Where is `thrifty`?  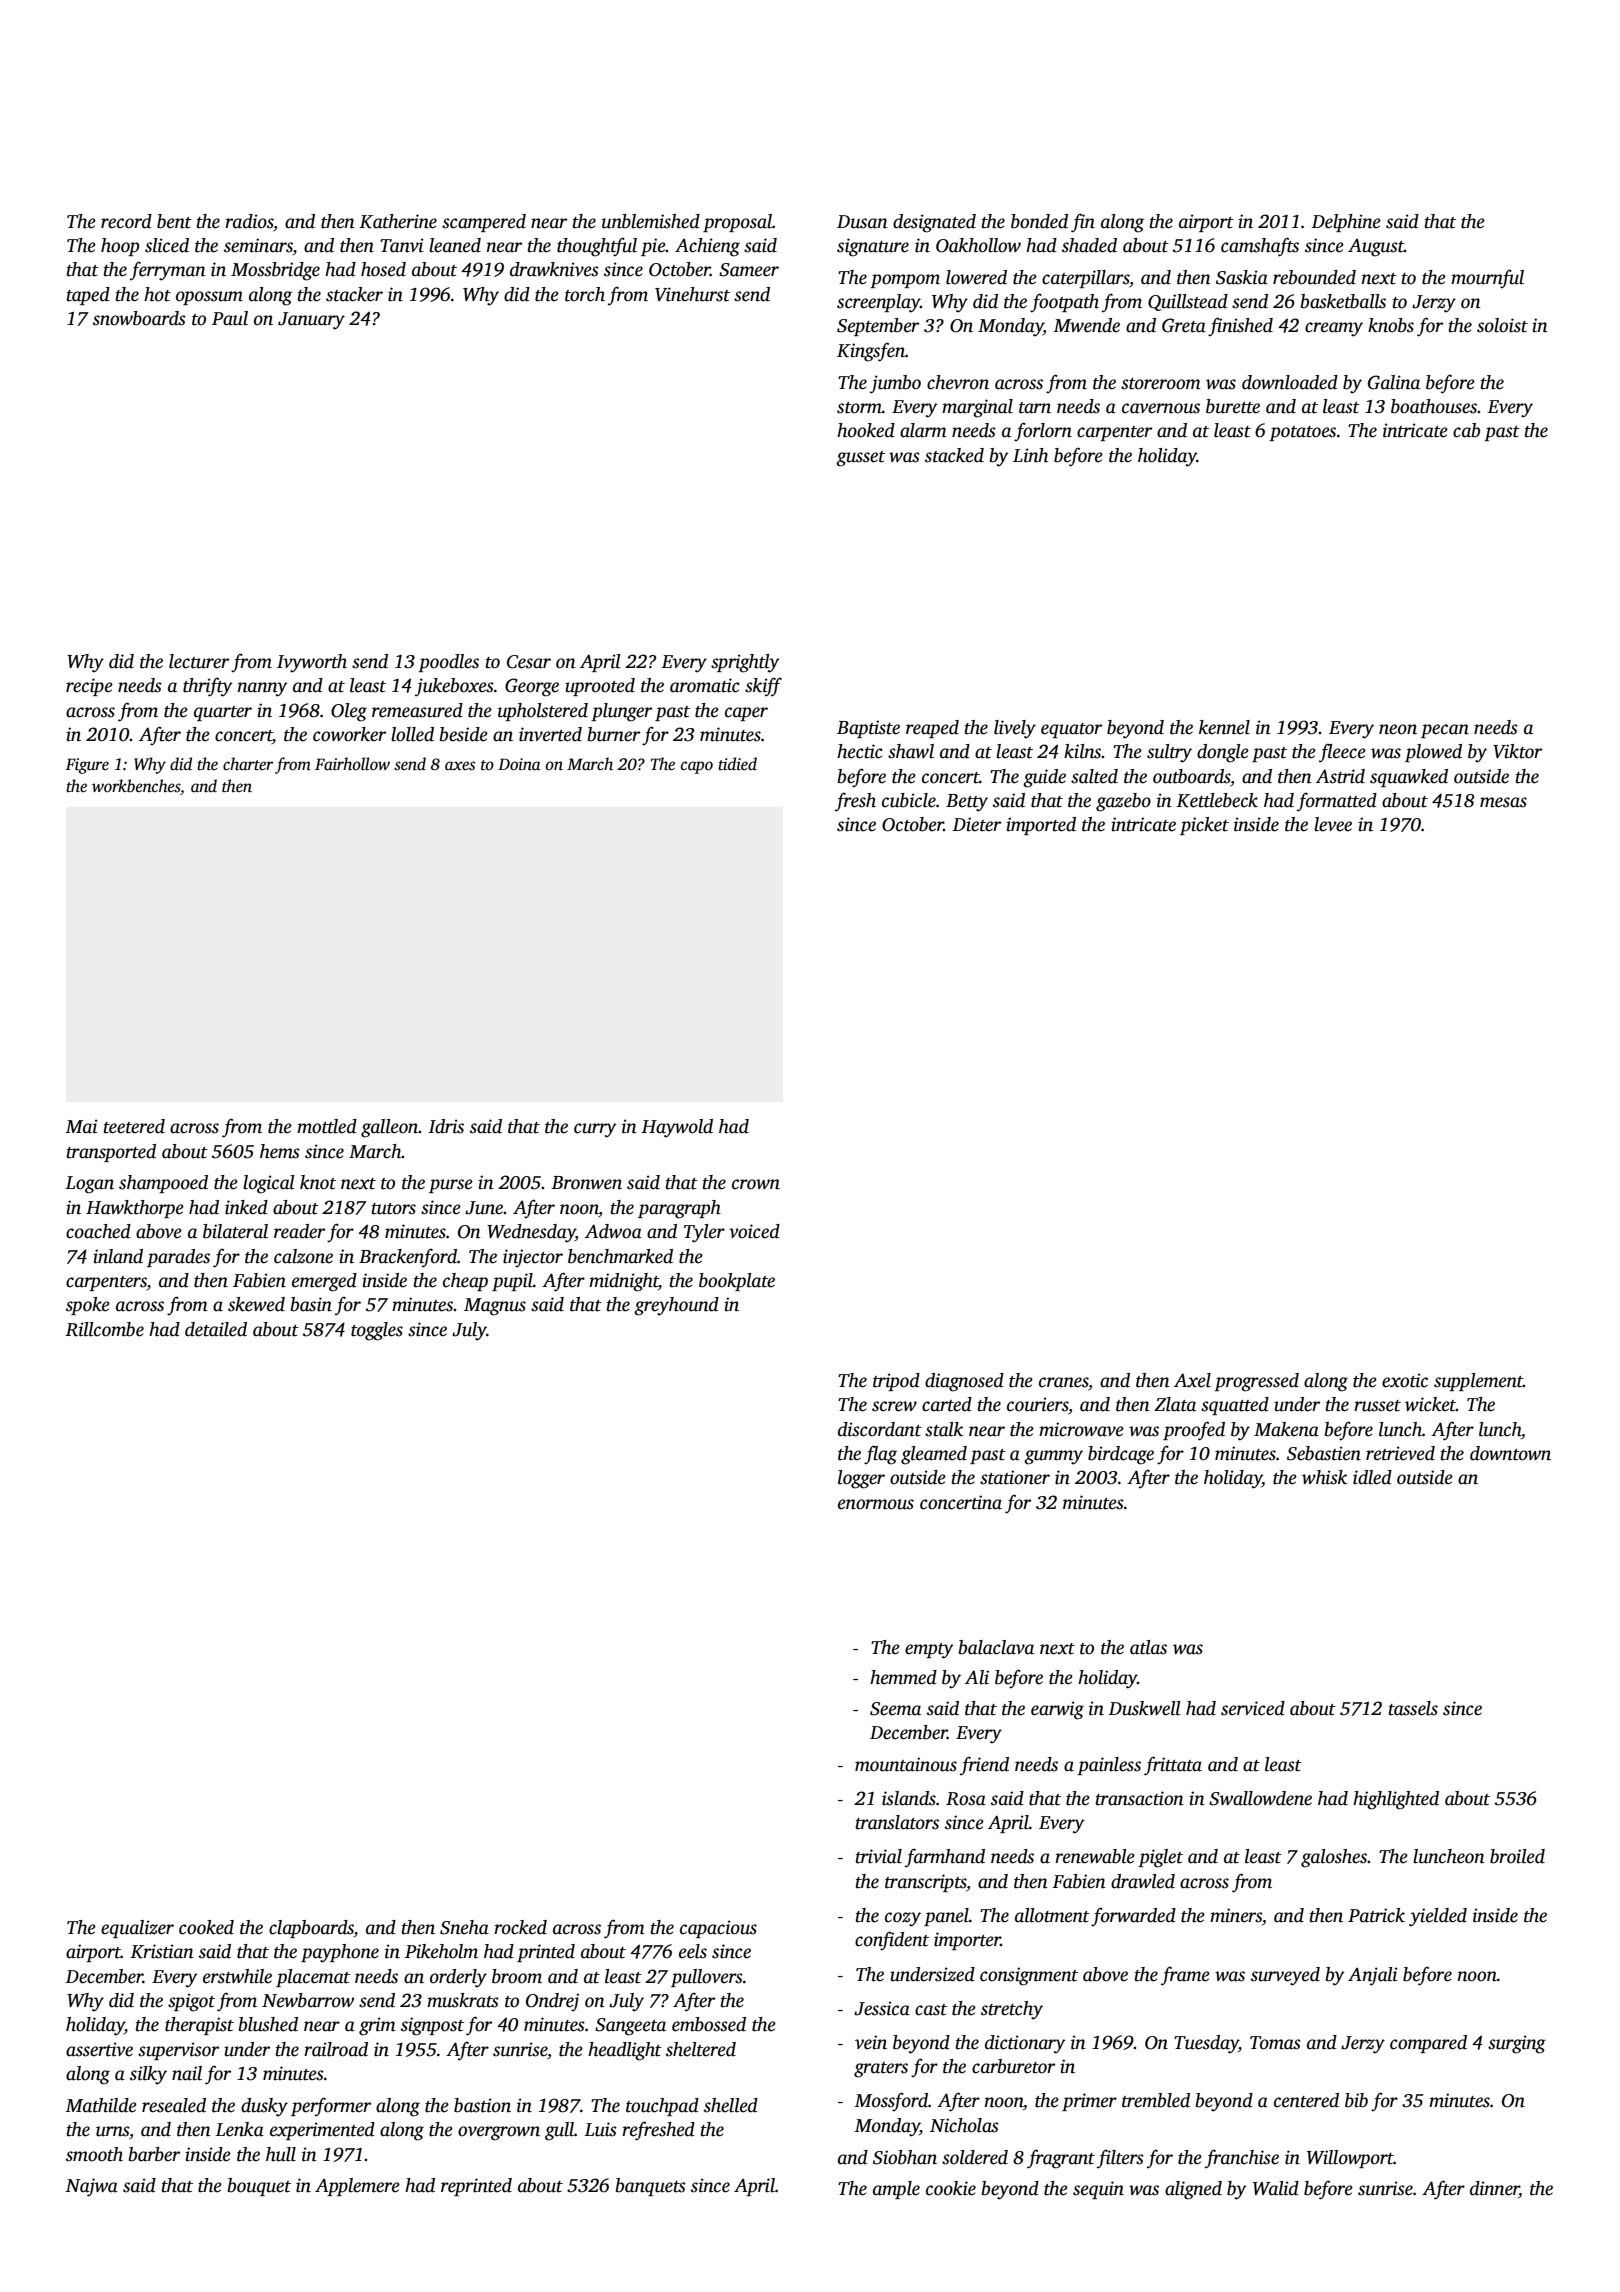 thrifty is located at coordinates (207, 687).
